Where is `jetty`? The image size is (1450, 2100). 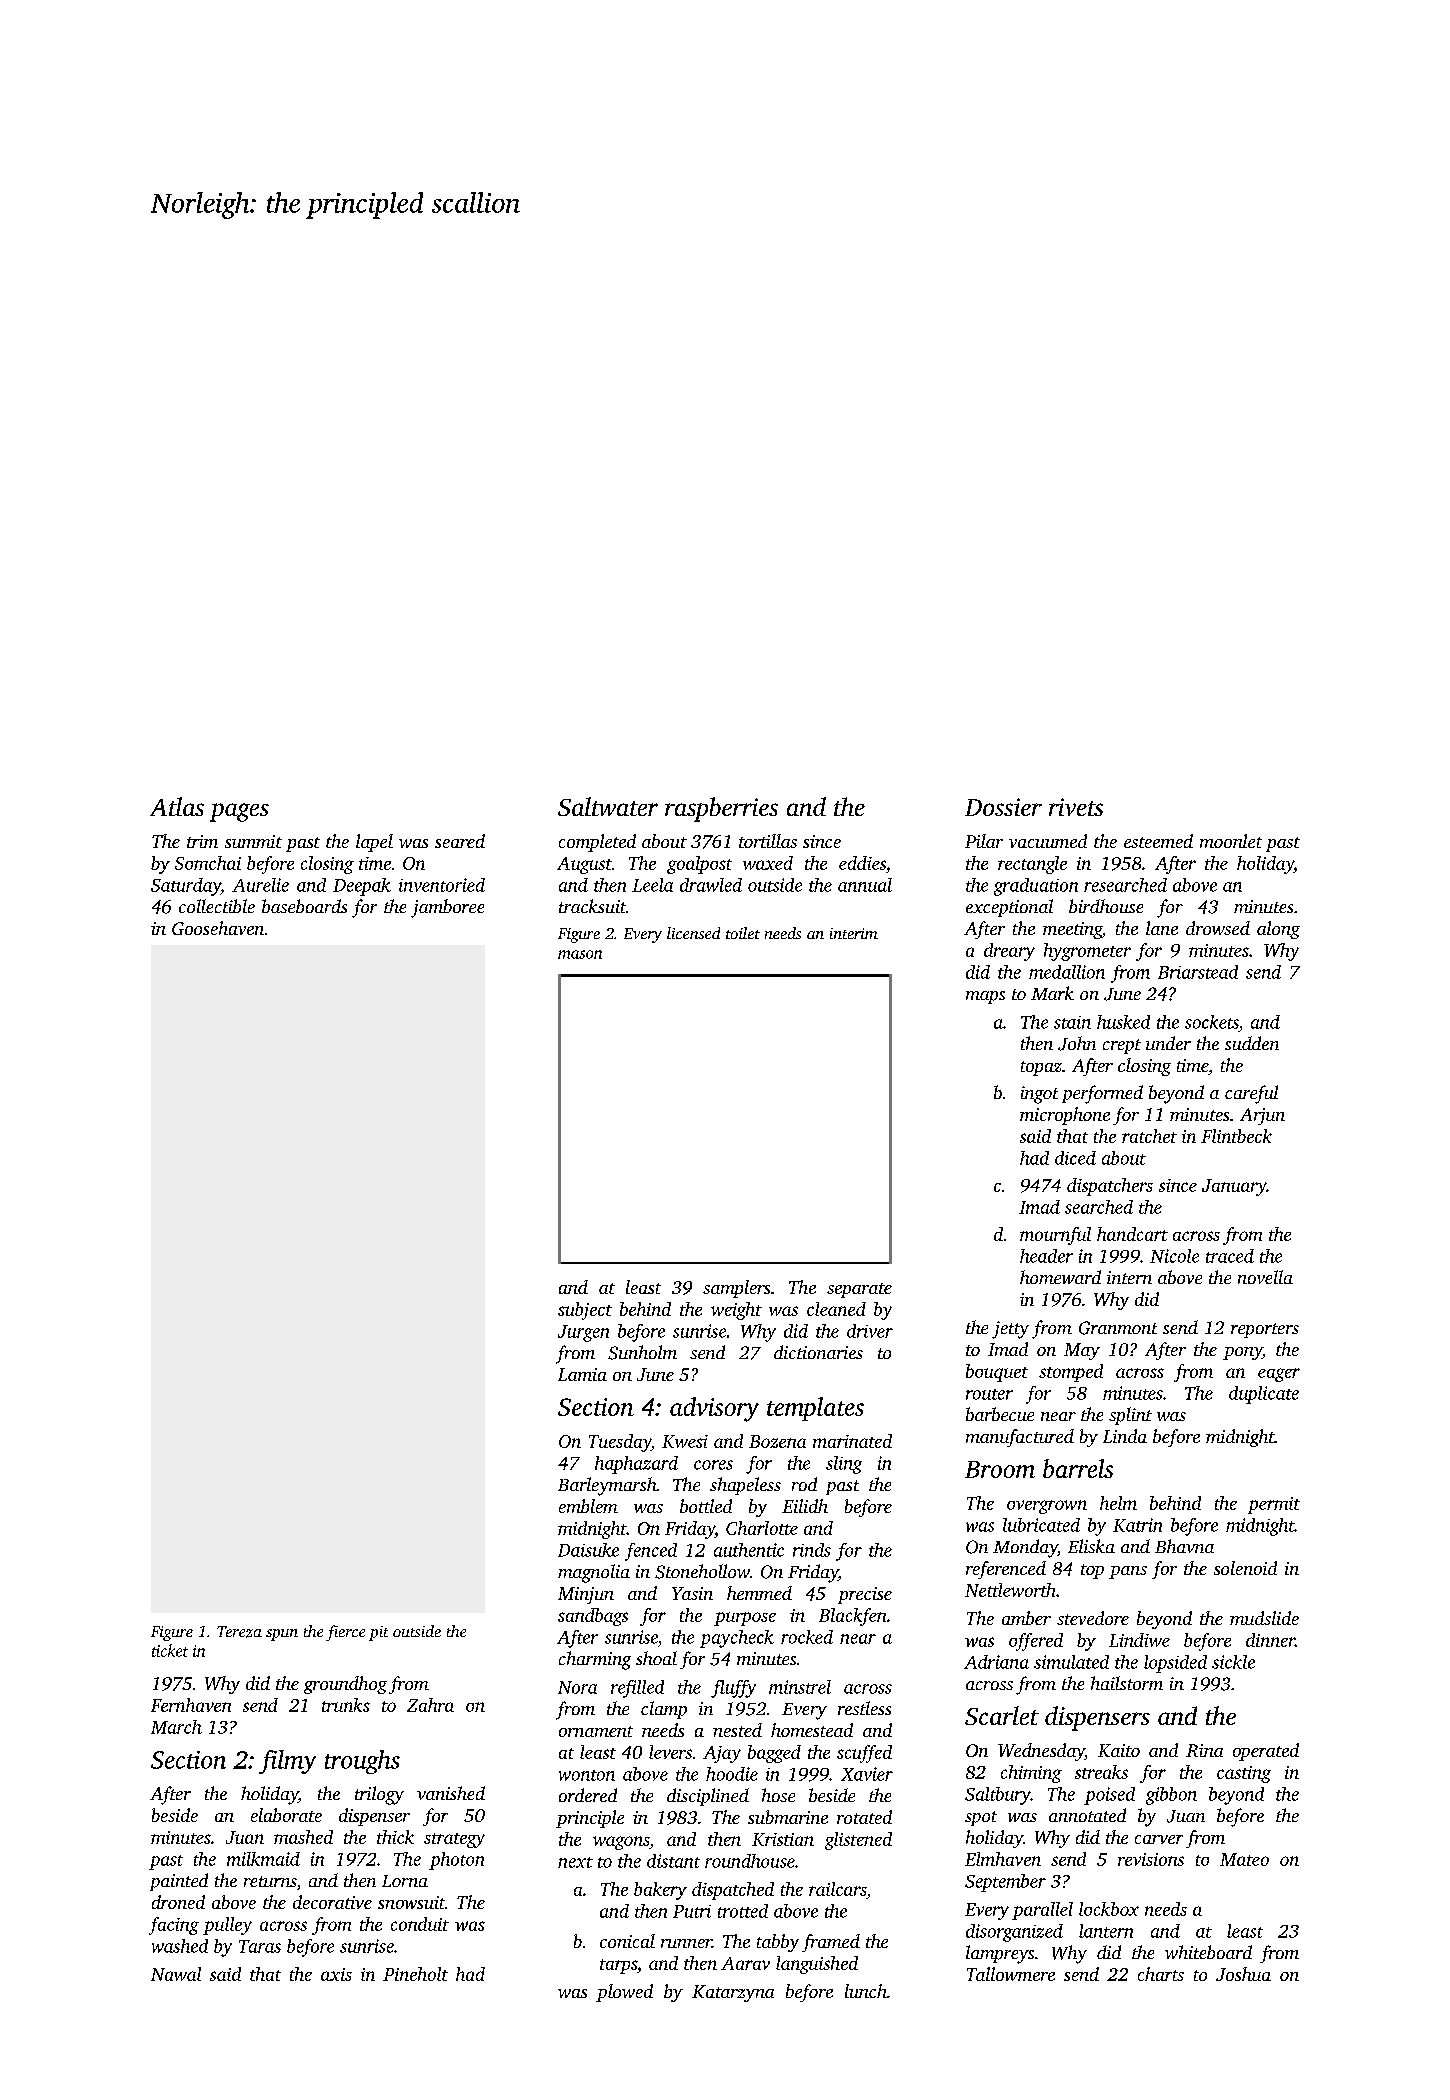 jetty is located at coordinates (1010, 1330).
